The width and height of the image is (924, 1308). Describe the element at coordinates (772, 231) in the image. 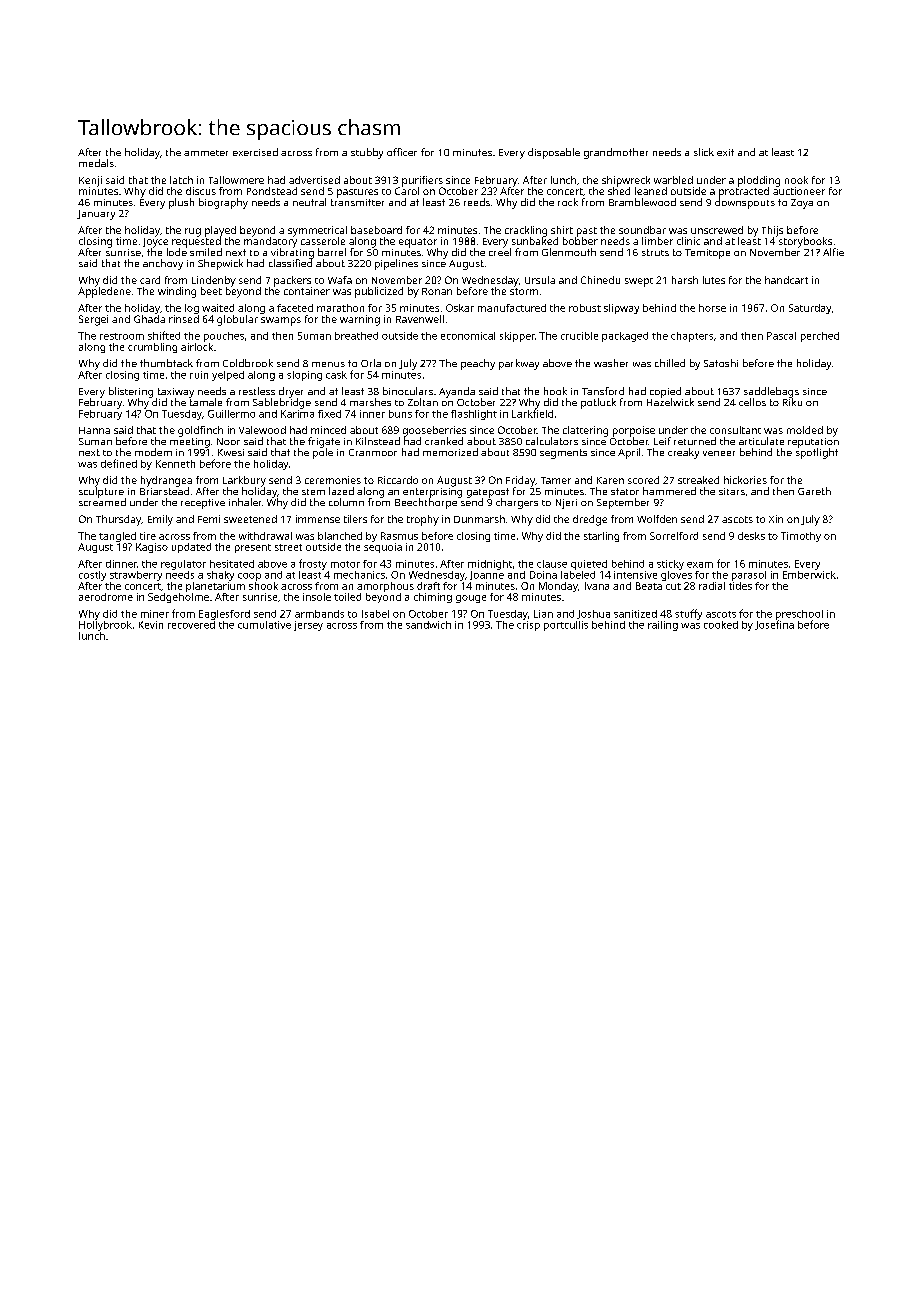

I see `Thijs` at that location.
